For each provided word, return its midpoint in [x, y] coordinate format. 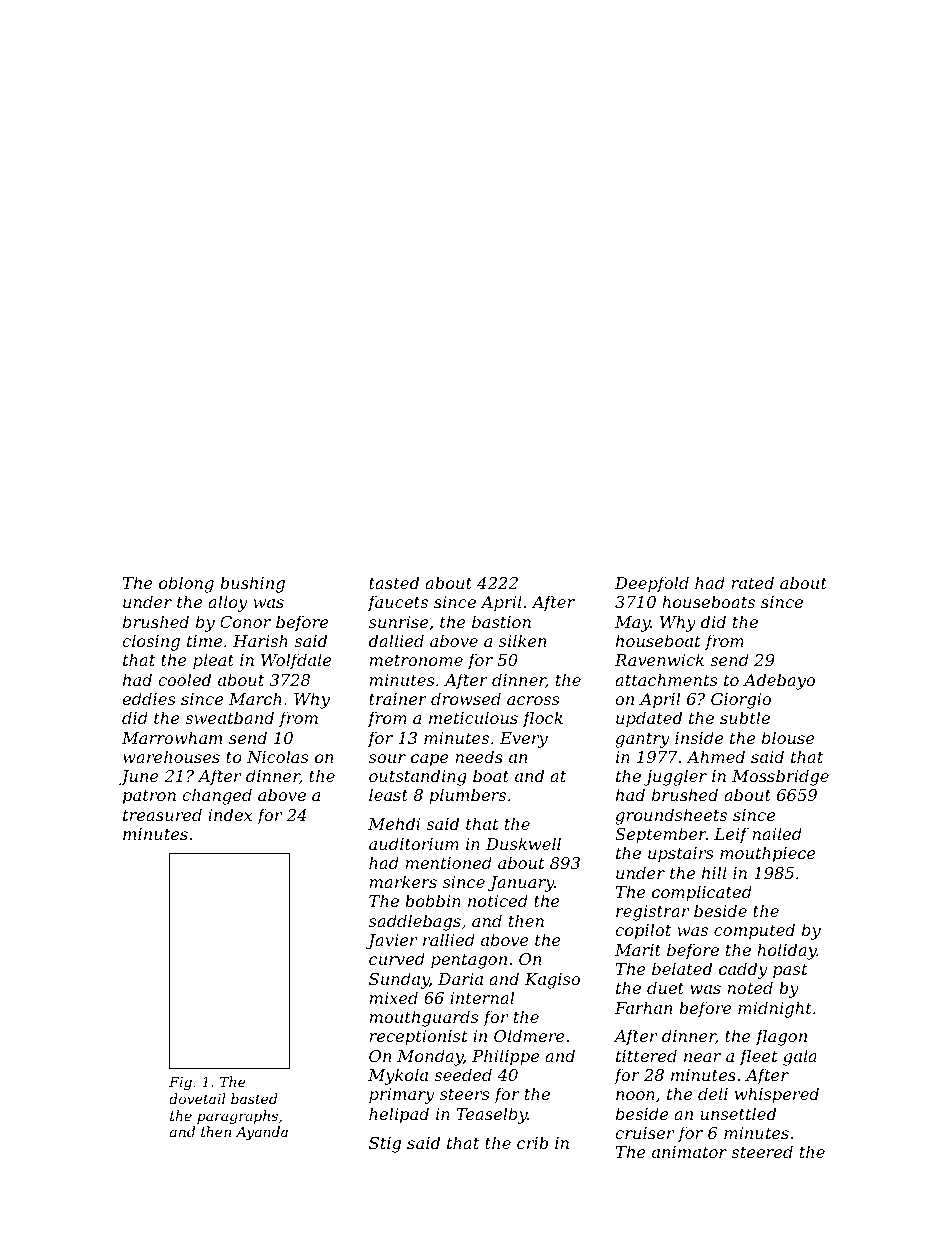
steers [464, 1094]
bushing [252, 584]
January [521, 884]
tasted [394, 582]
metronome [416, 660]
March [255, 698]
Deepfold [652, 584]
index [230, 814]
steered [762, 1151]
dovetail [197, 1098]
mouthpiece [768, 854]
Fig [180, 1083]
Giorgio [741, 701]
